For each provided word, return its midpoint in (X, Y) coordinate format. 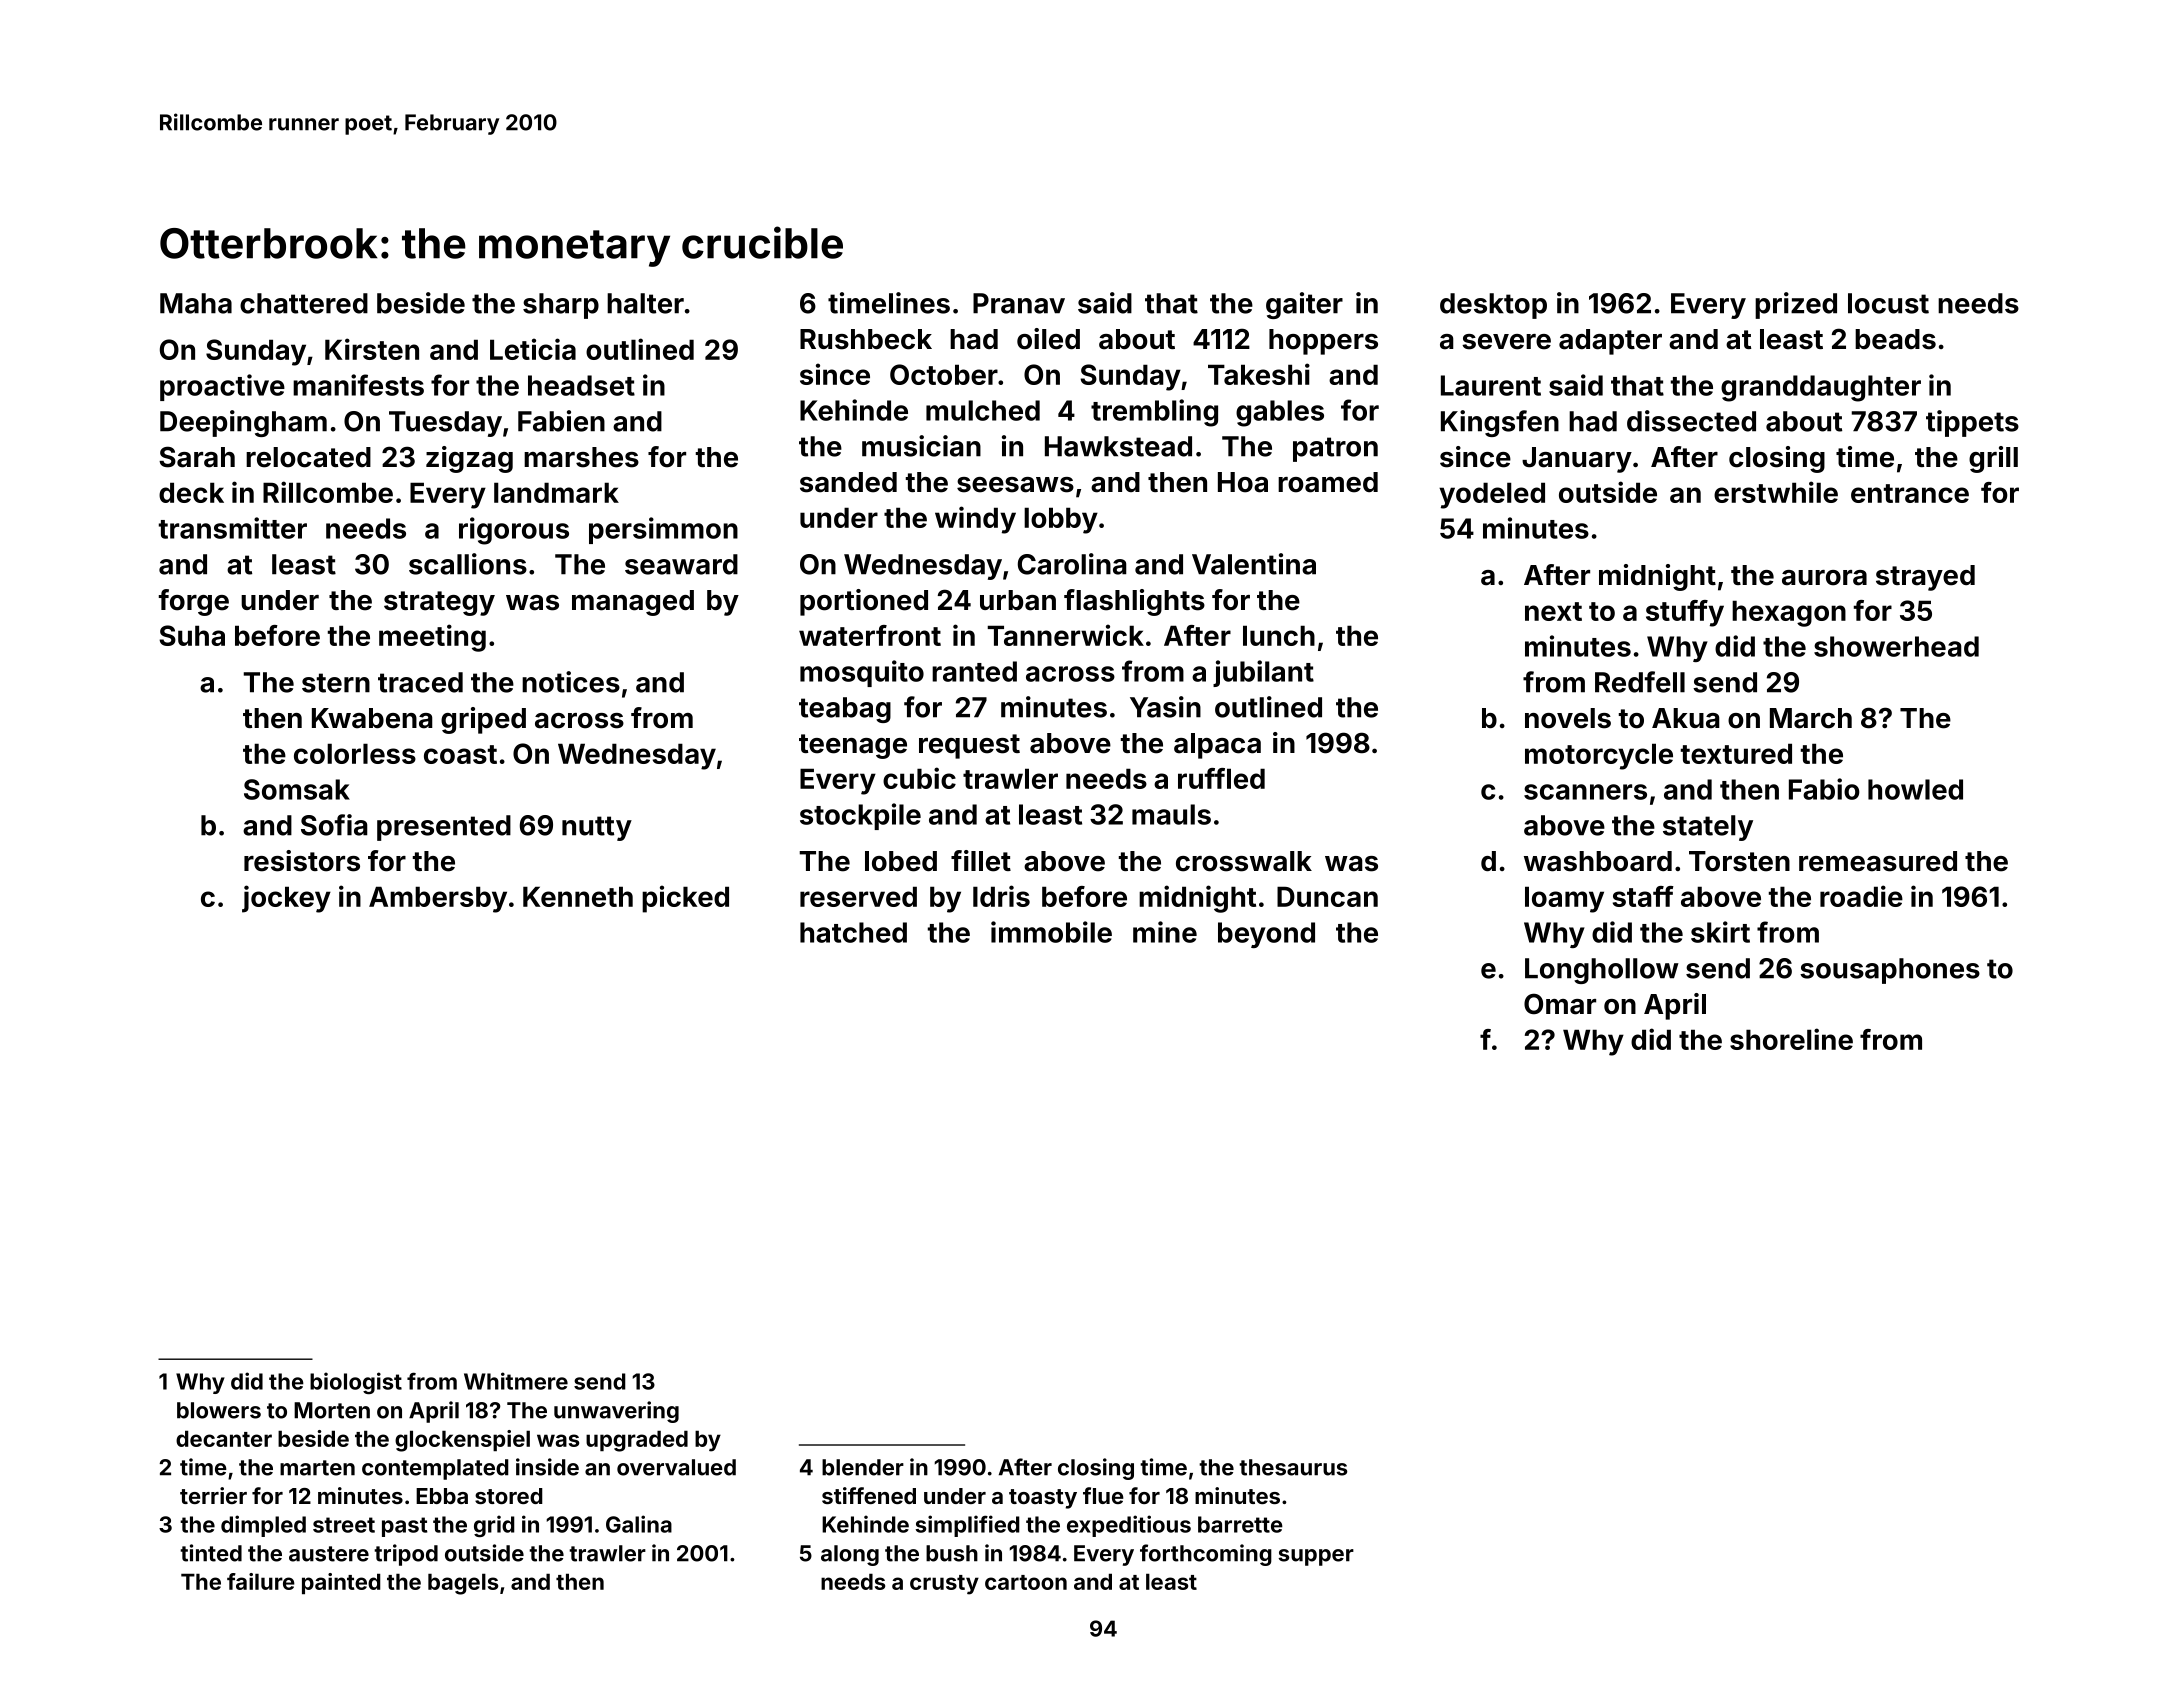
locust (1888, 303)
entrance (1910, 493)
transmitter (233, 528)
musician (921, 446)
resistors (302, 861)
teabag (845, 710)
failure (261, 1581)
